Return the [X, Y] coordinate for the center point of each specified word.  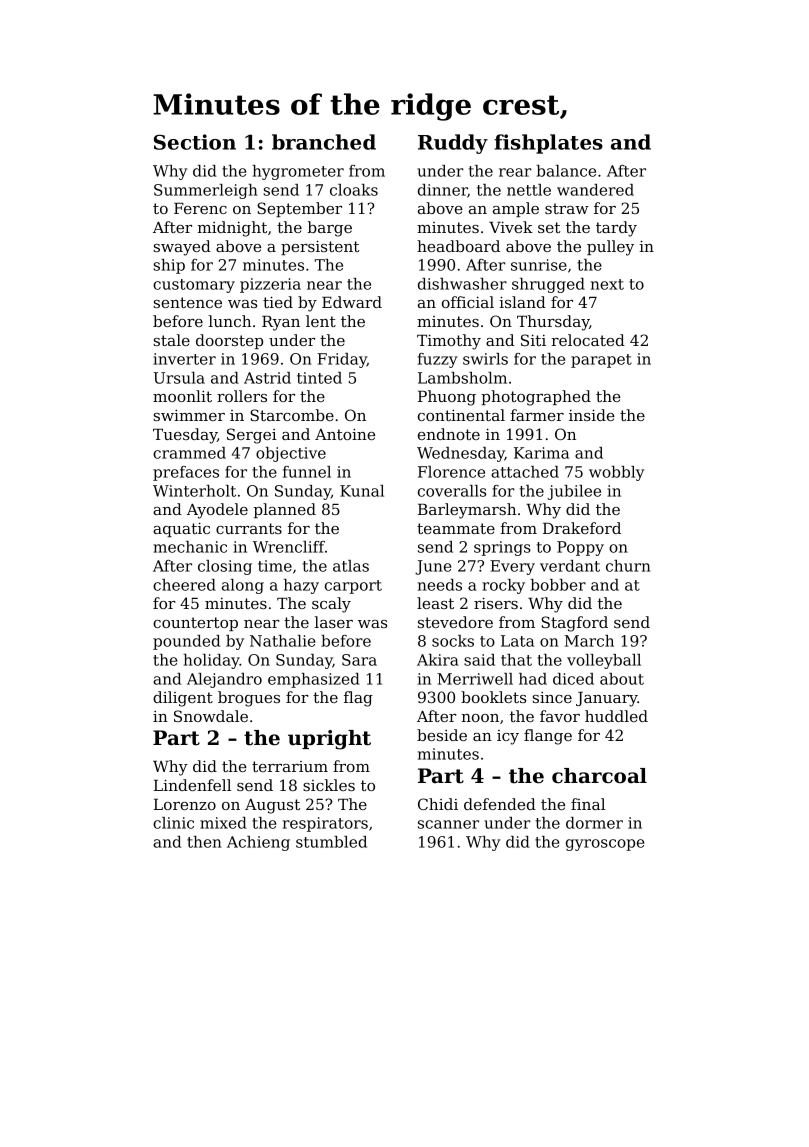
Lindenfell [192, 785]
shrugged [548, 285]
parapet [601, 361]
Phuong [447, 398]
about [622, 679]
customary [194, 286]
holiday [211, 661]
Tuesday [185, 436]
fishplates [548, 144]
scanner [448, 824]
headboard [458, 246]
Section [195, 142]
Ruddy [453, 144]
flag [358, 699]
